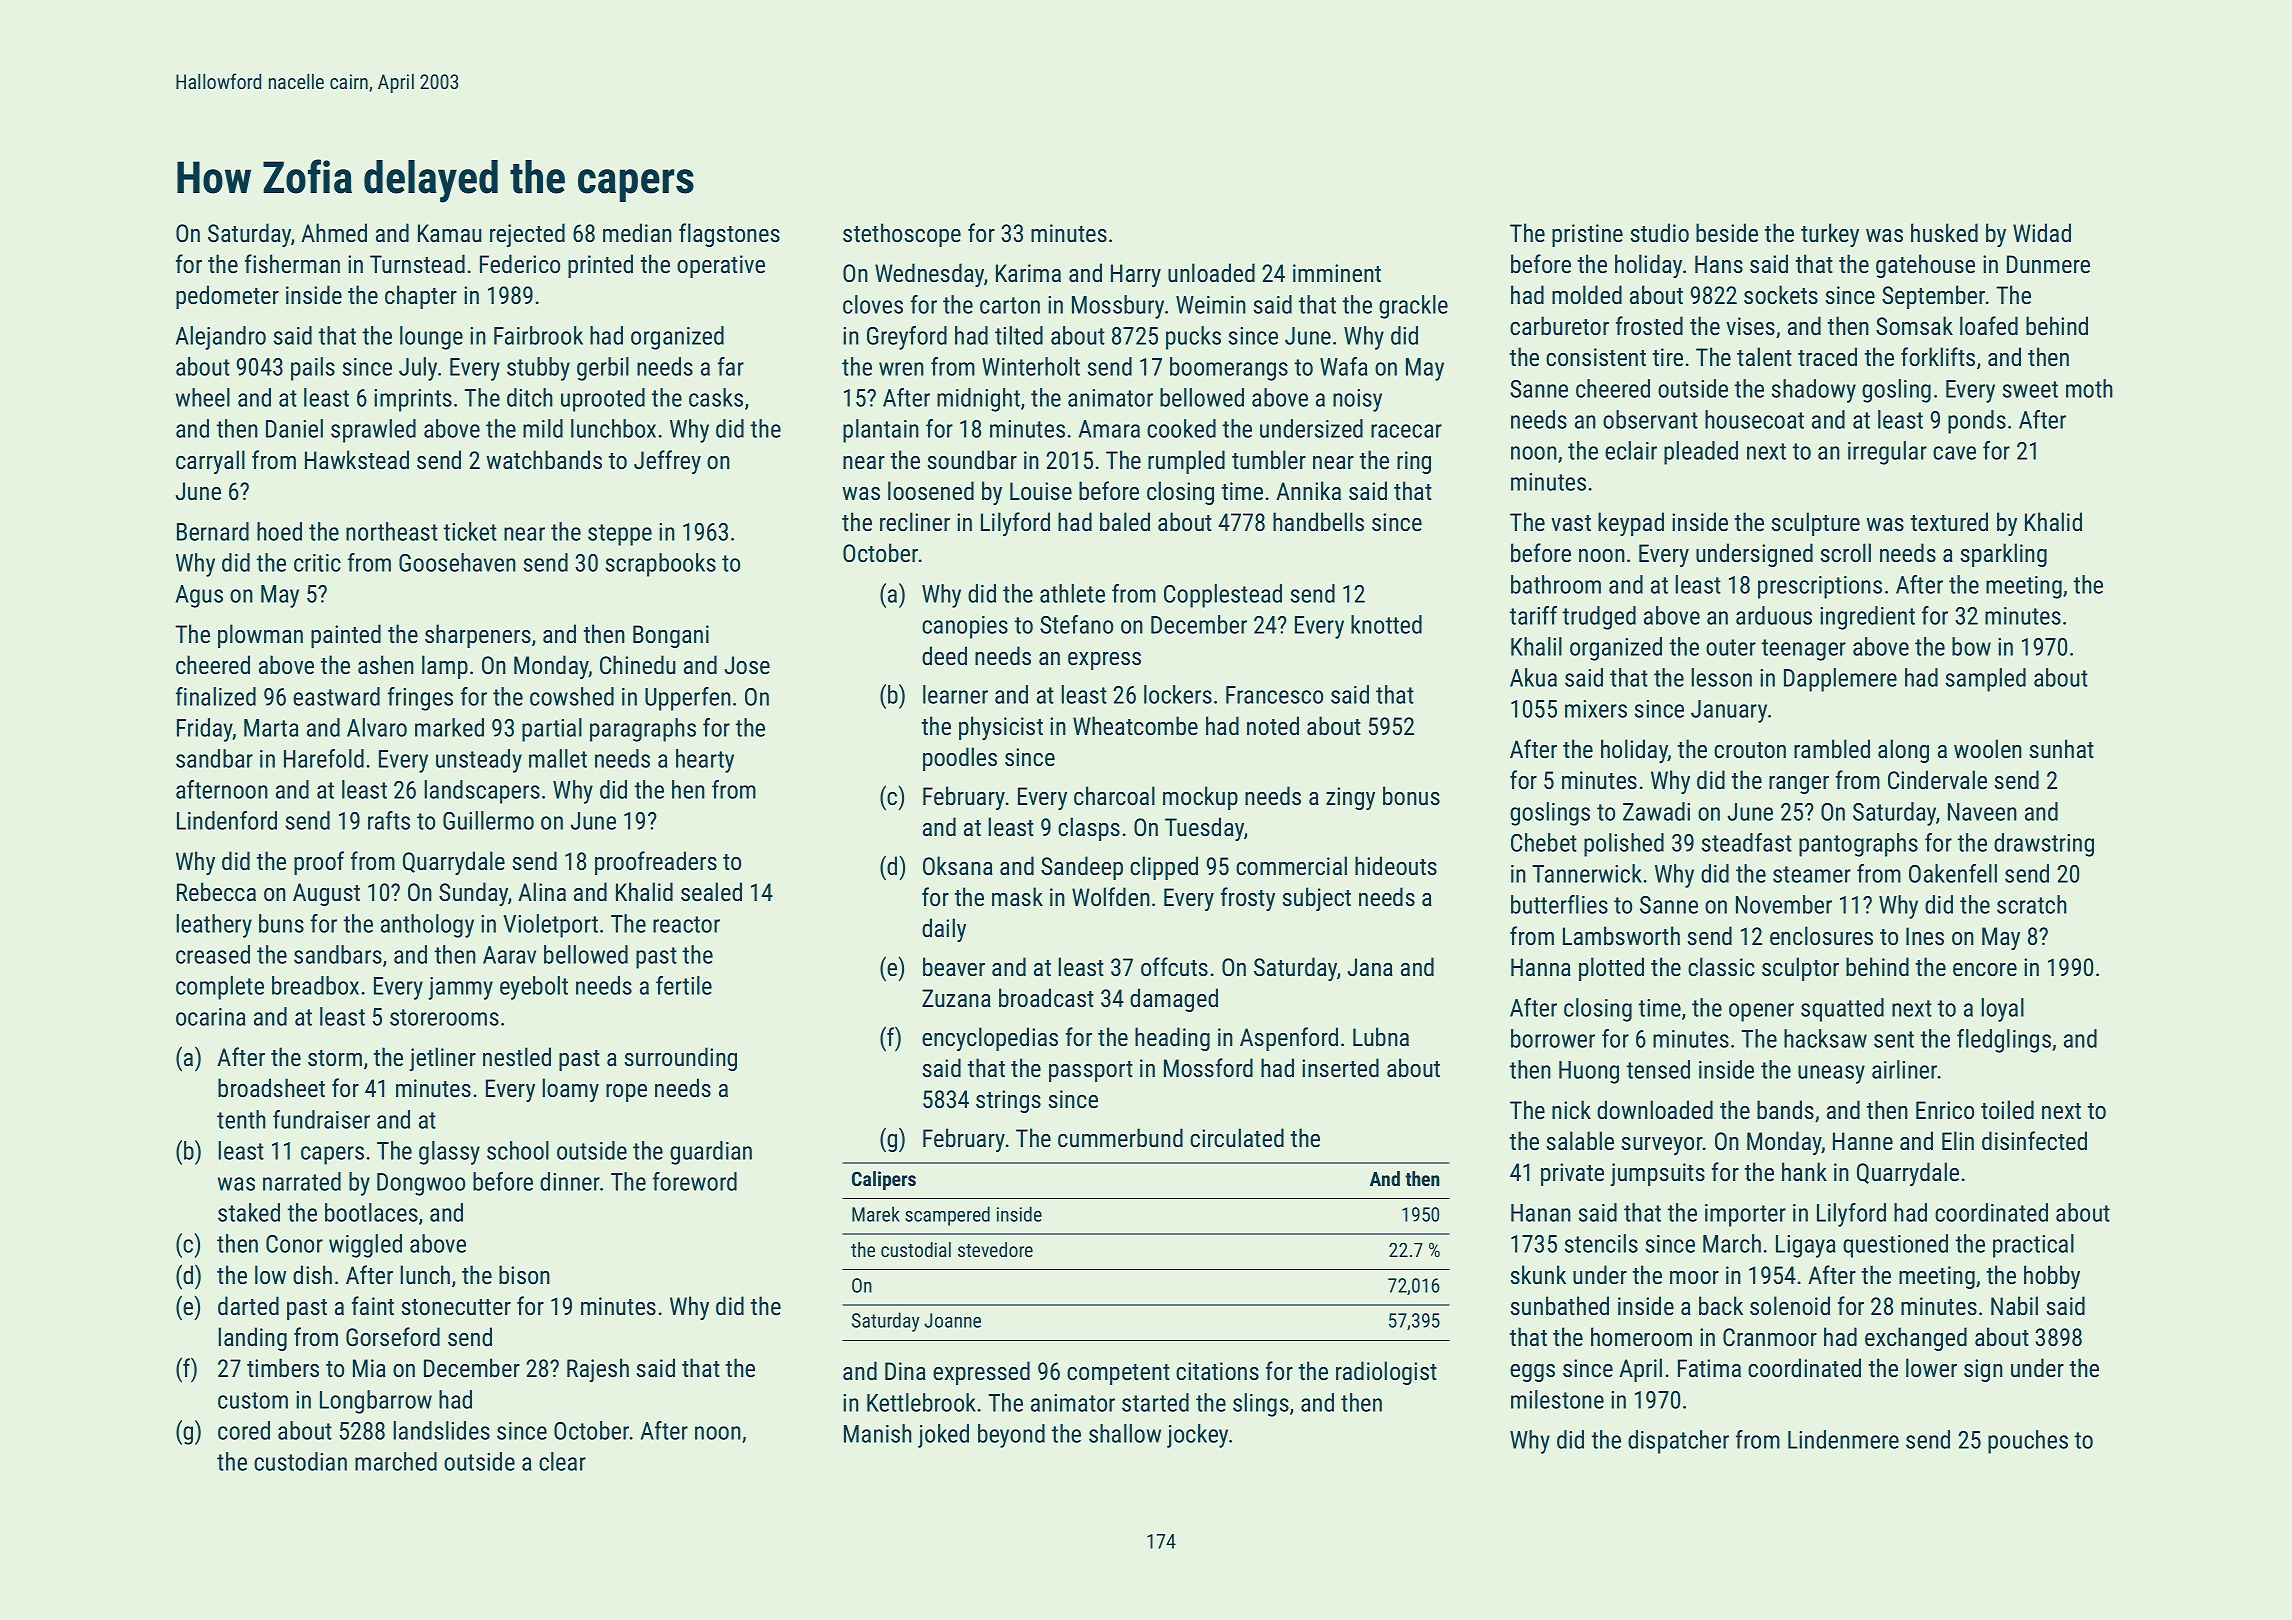 This image has height=1620, width=2292. Describe the element at coordinates (1017, 896) in the image. I see `mask` at that location.
